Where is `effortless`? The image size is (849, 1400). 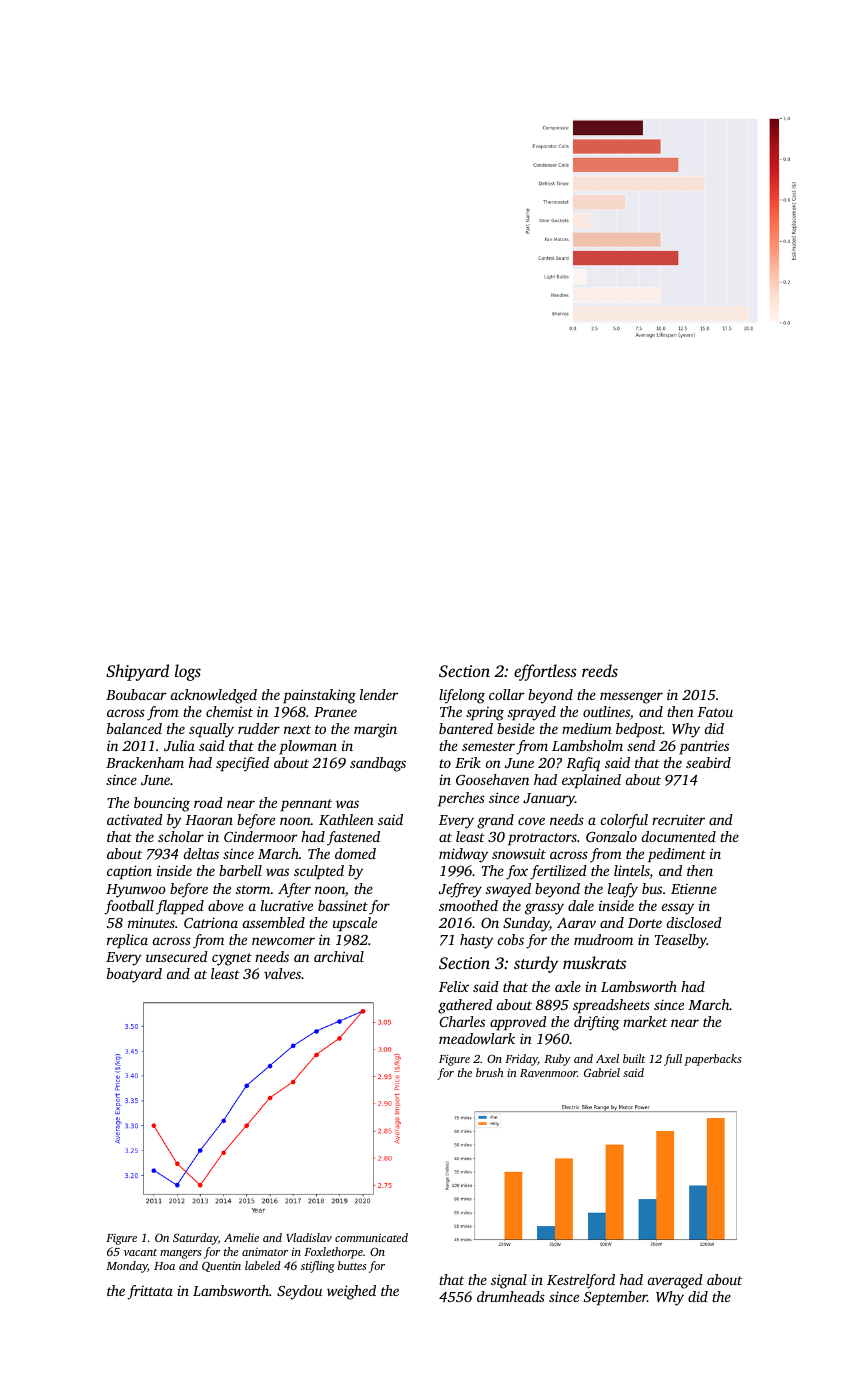
effortless is located at coordinates (545, 672).
